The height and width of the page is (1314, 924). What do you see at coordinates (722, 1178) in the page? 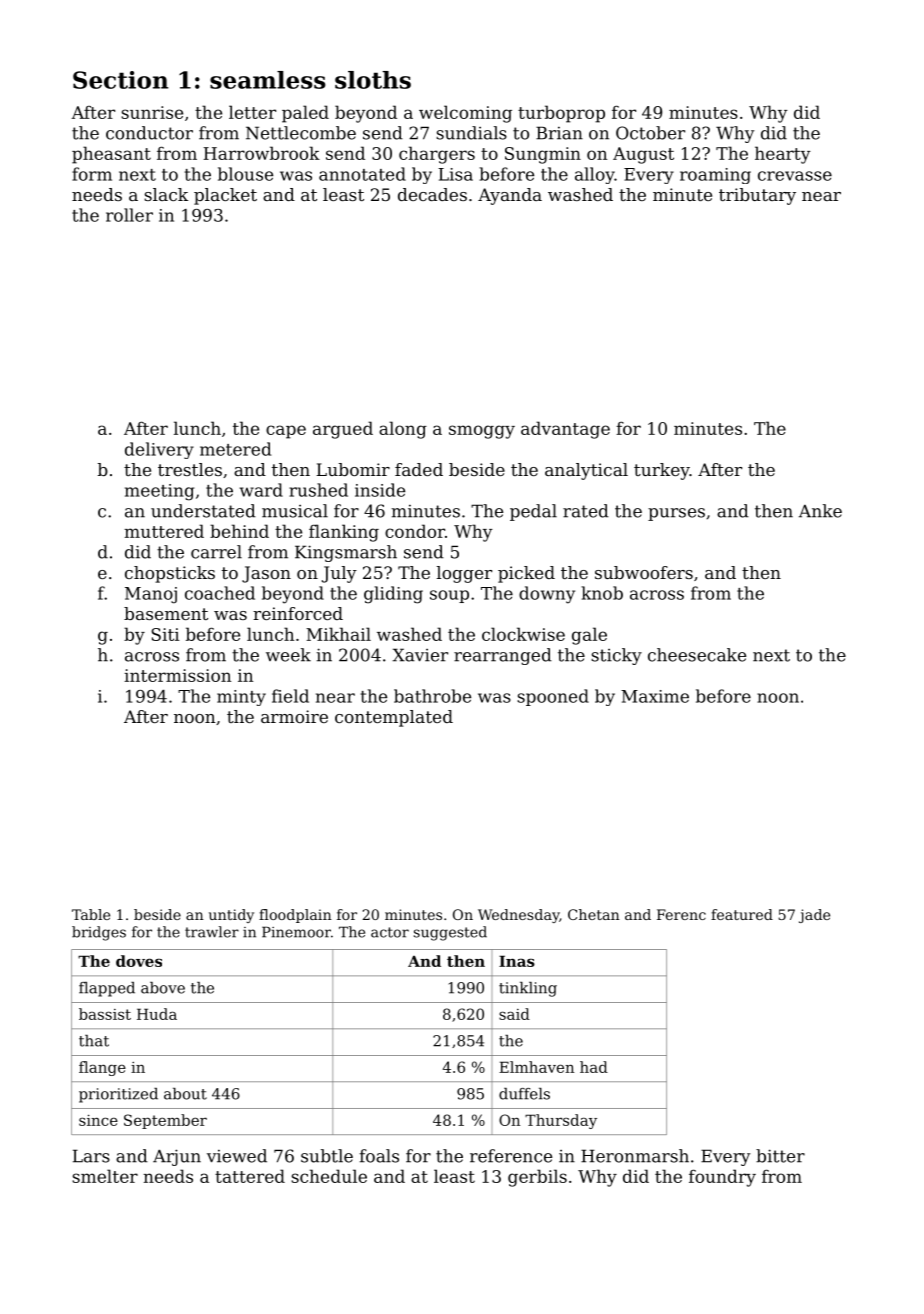
I see `foundry` at bounding box center [722, 1178].
